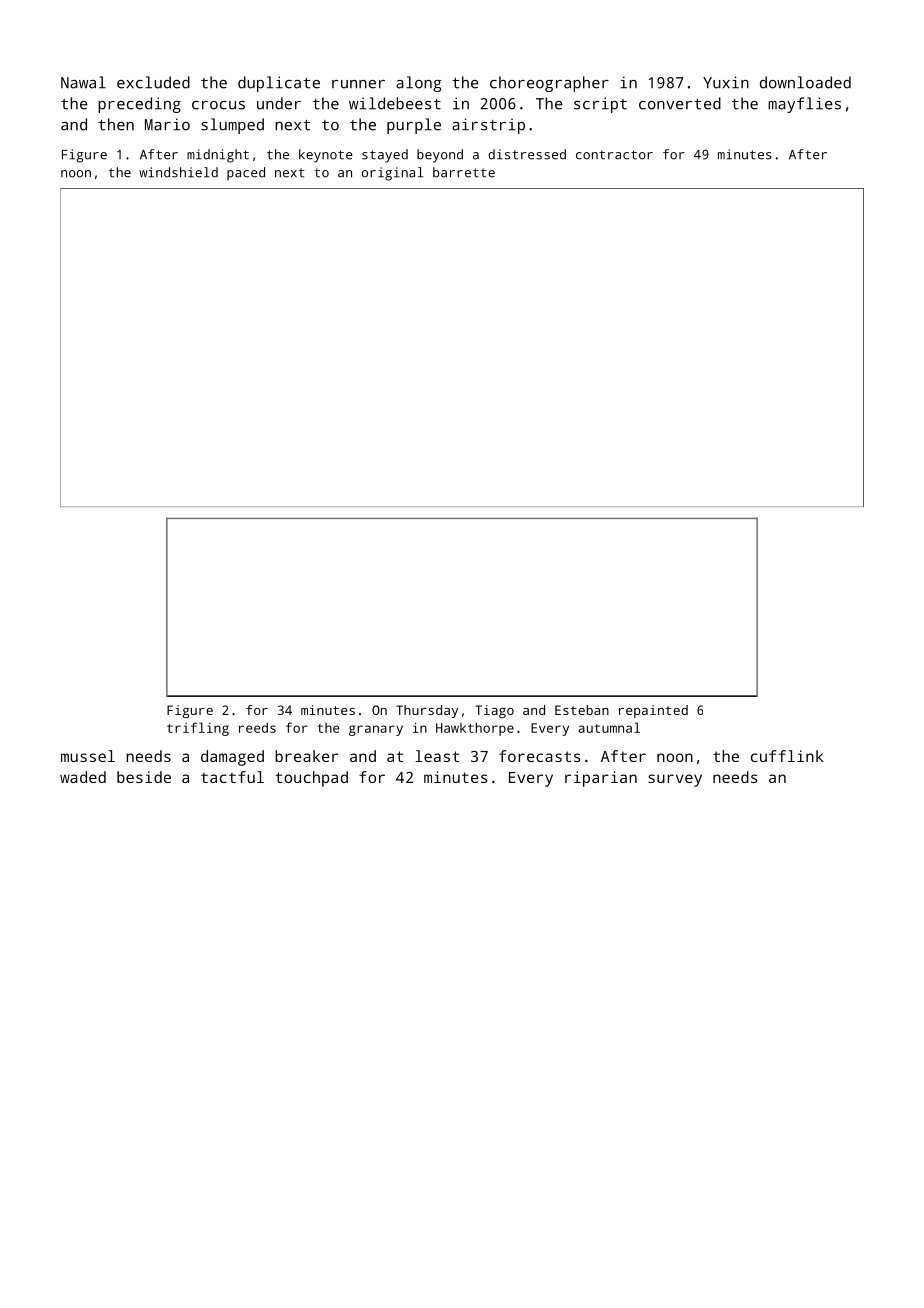 Image resolution: width=924 pixels, height=1308 pixels. I want to click on windshield, so click(178, 172).
